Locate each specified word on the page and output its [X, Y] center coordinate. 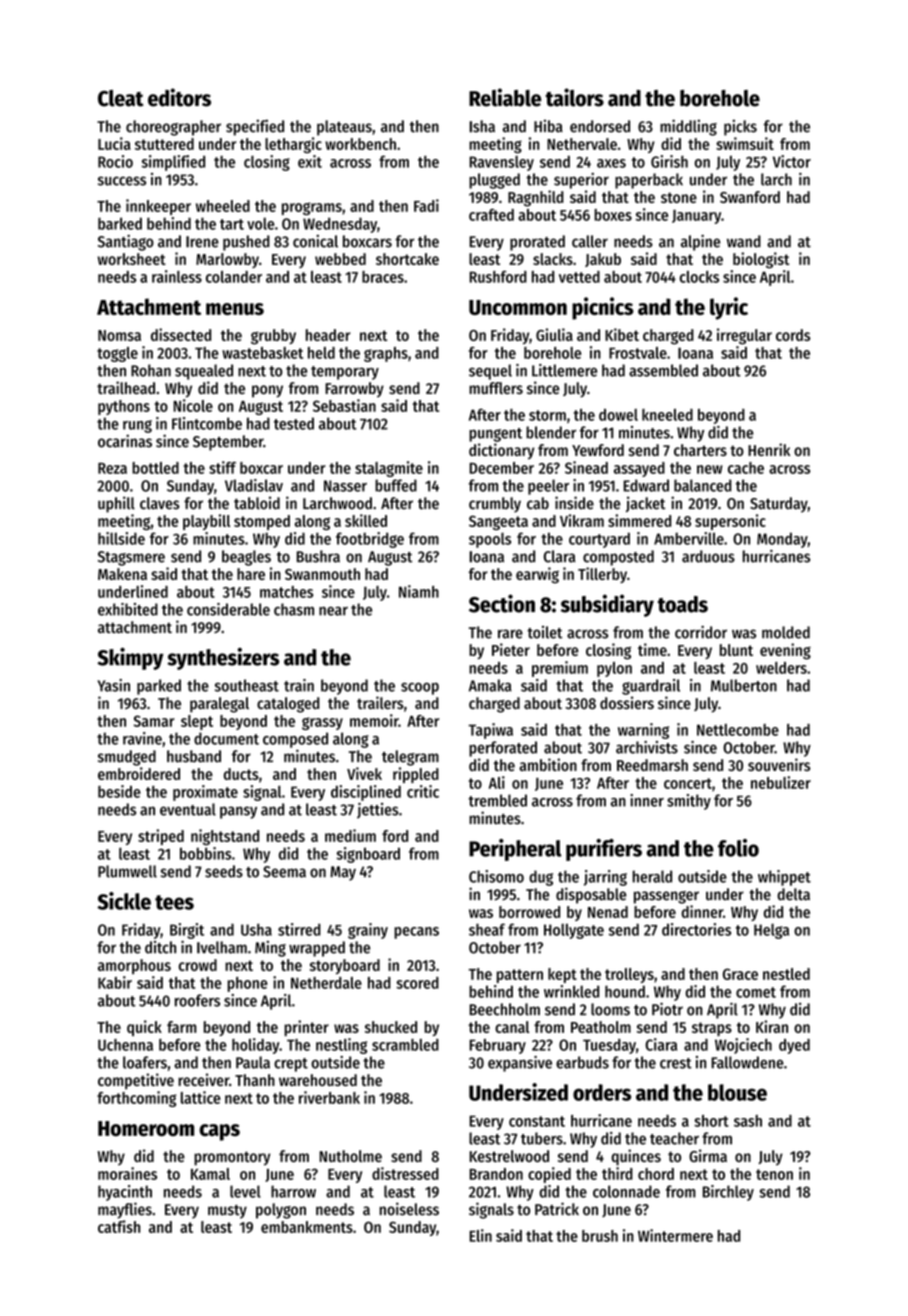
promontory [232, 1158]
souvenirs [779, 764]
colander [234, 277]
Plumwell [127, 871]
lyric [729, 308]
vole [260, 223]
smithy [689, 802]
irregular [744, 336]
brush [600, 1236]
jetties [378, 811]
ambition [548, 764]
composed [295, 740]
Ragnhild [536, 198]
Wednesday [340, 225]
